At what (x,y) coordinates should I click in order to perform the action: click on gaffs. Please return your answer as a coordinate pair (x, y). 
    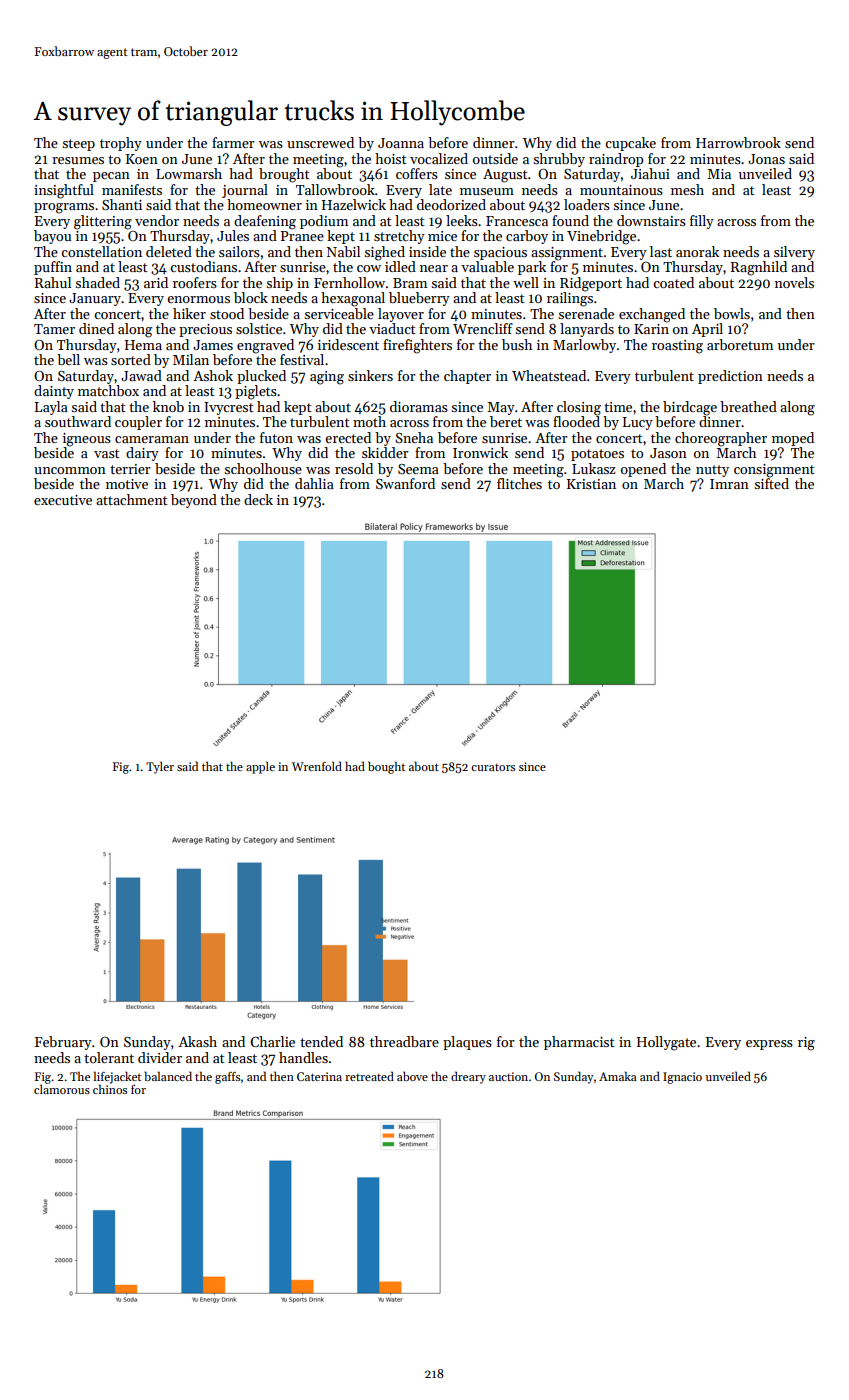
    Looking at the image, I should click on (227, 1078).
